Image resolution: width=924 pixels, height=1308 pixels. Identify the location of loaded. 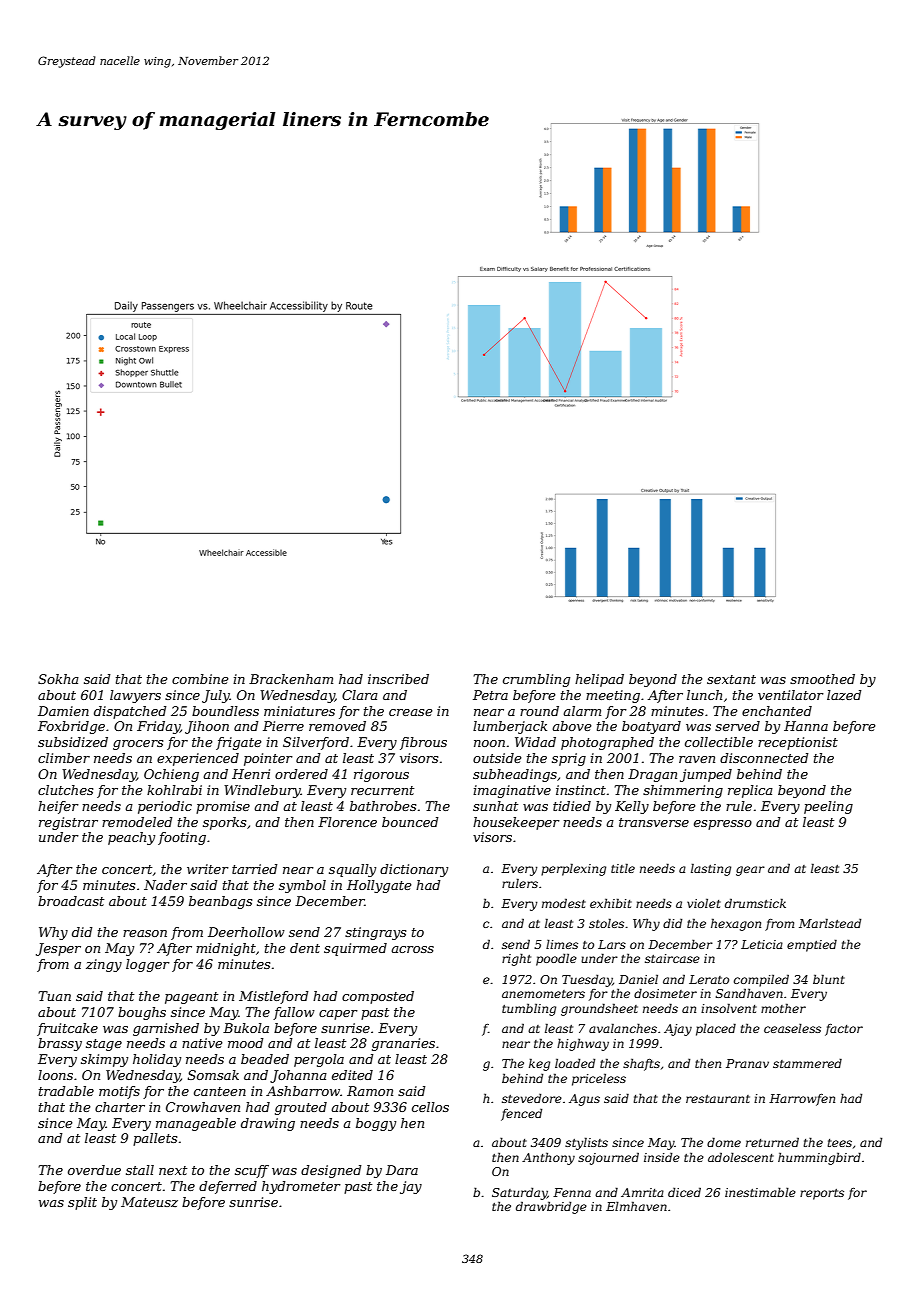
(575, 1063).
